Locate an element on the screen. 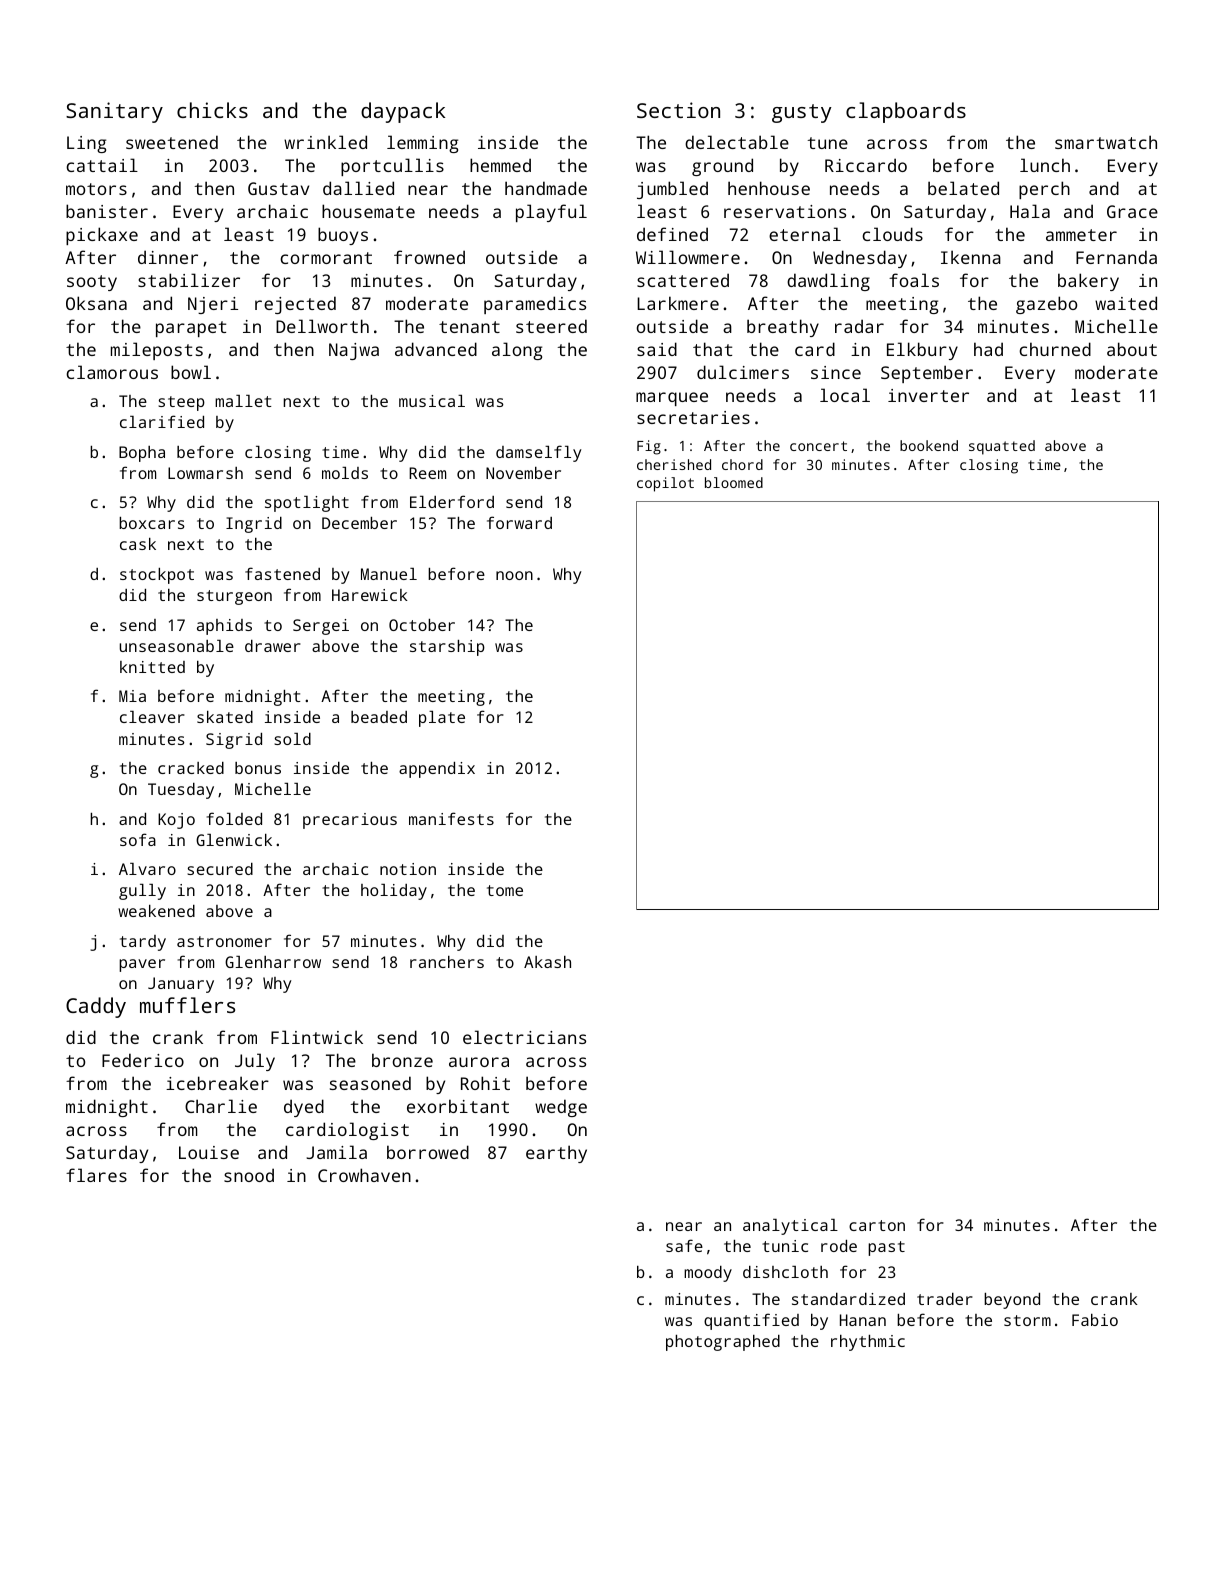 The width and height of the screenshot is (1224, 1584). aurora is located at coordinates (479, 1062).
